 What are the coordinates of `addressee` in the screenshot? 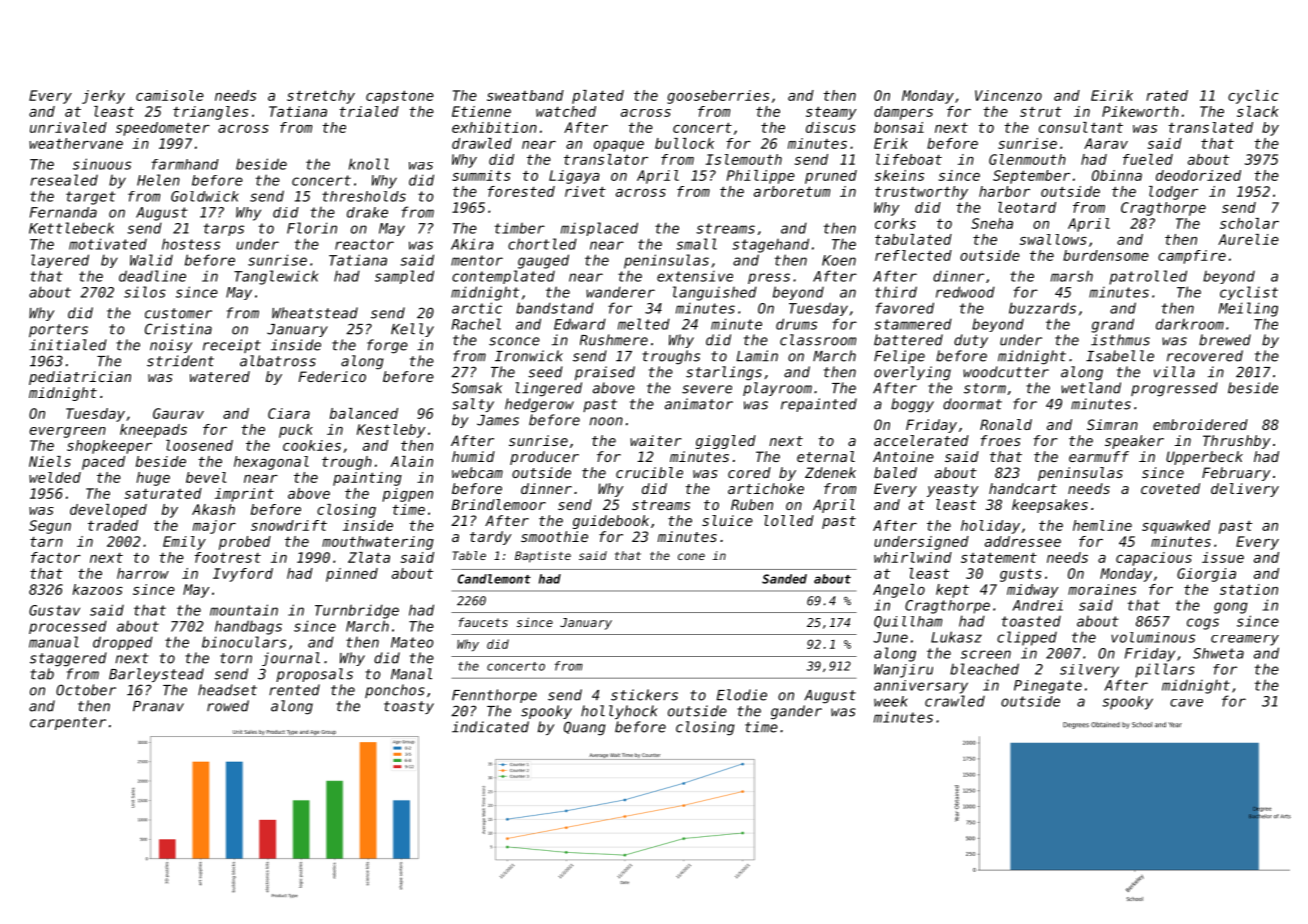 It's located at (1023, 541).
